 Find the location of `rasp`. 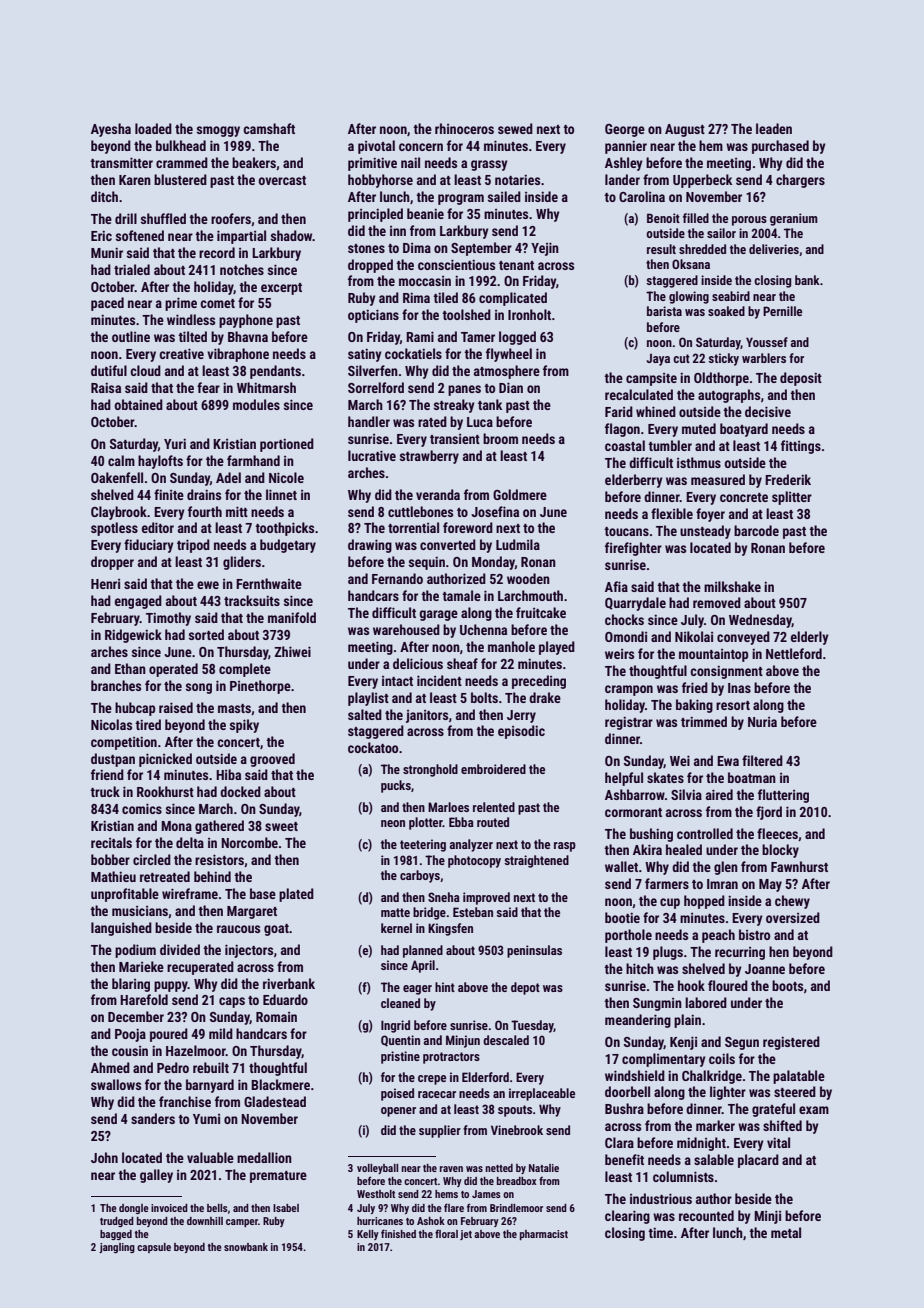

rasp is located at coordinates (565, 847).
